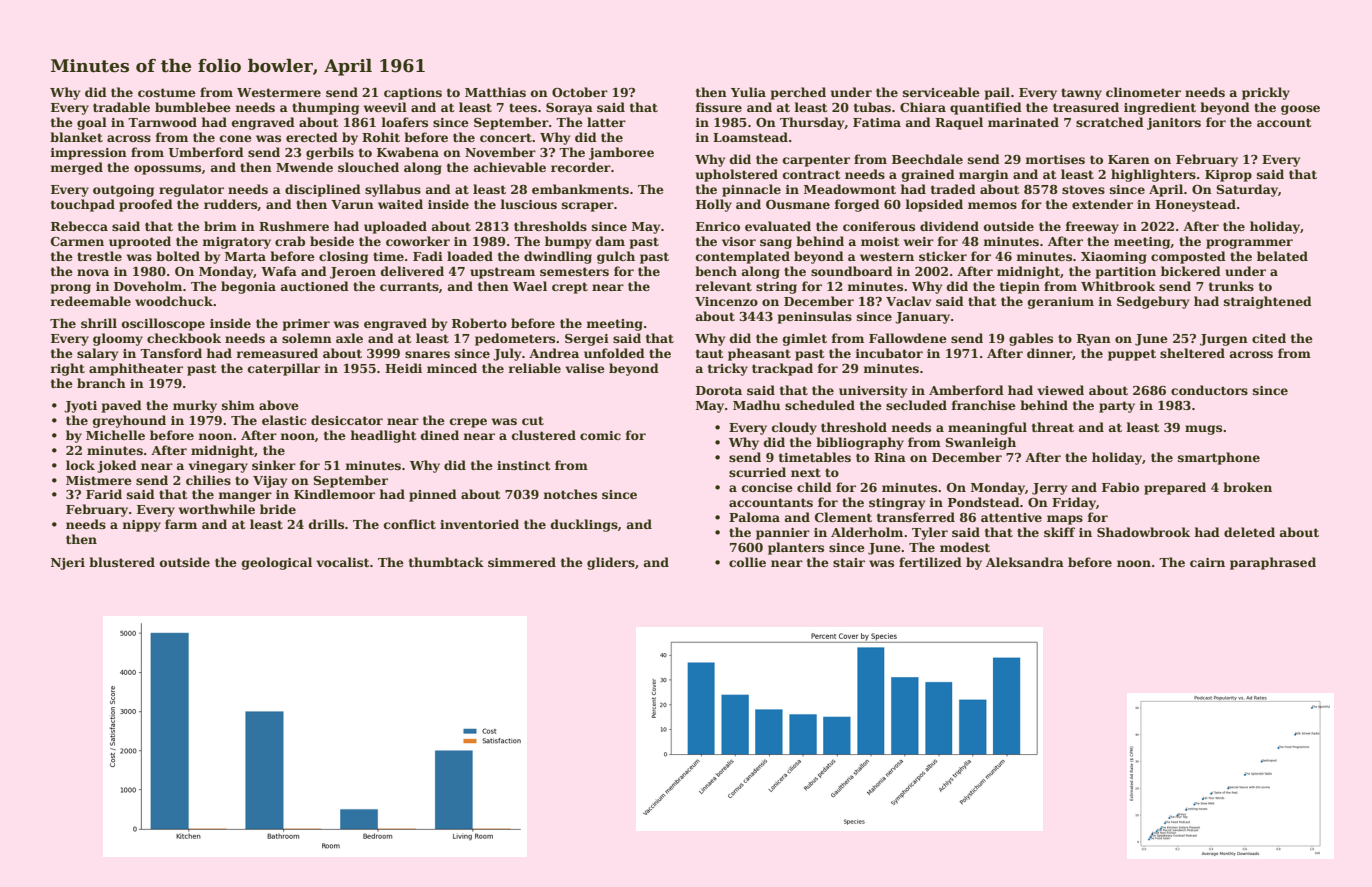 The width and height of the screenshot is (1372, 887). Describe the element at coordinates (1228, 176) in the screenshot. I see `Kiprop` at that location.
